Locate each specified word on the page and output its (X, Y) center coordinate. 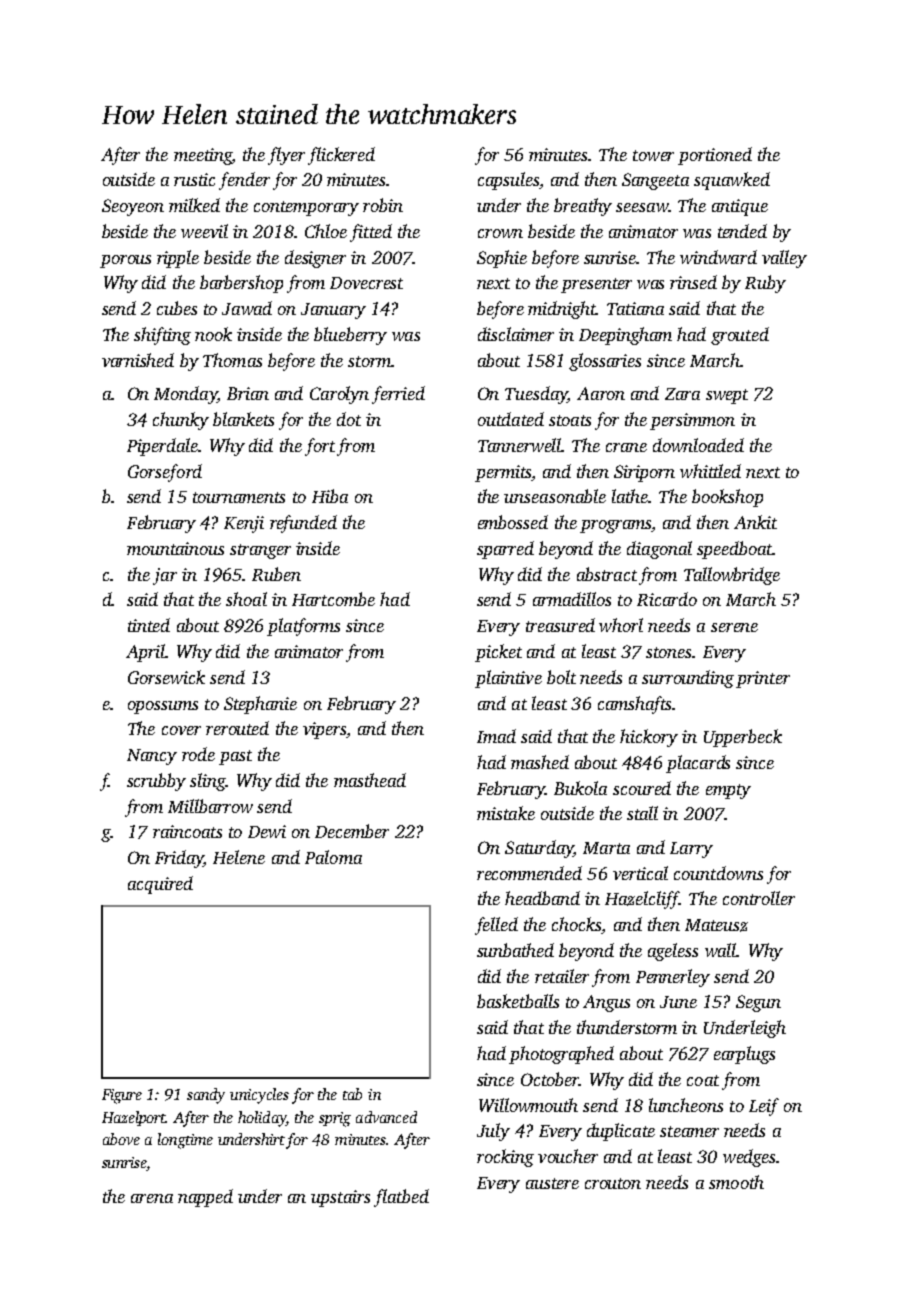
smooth (736, 1182)
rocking (505, 1158)
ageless (673, 952)
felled (496, 926)
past (235, 757)
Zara (682, 394)
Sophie (502, 259)
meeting (202, 156)
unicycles (259, 1096)
